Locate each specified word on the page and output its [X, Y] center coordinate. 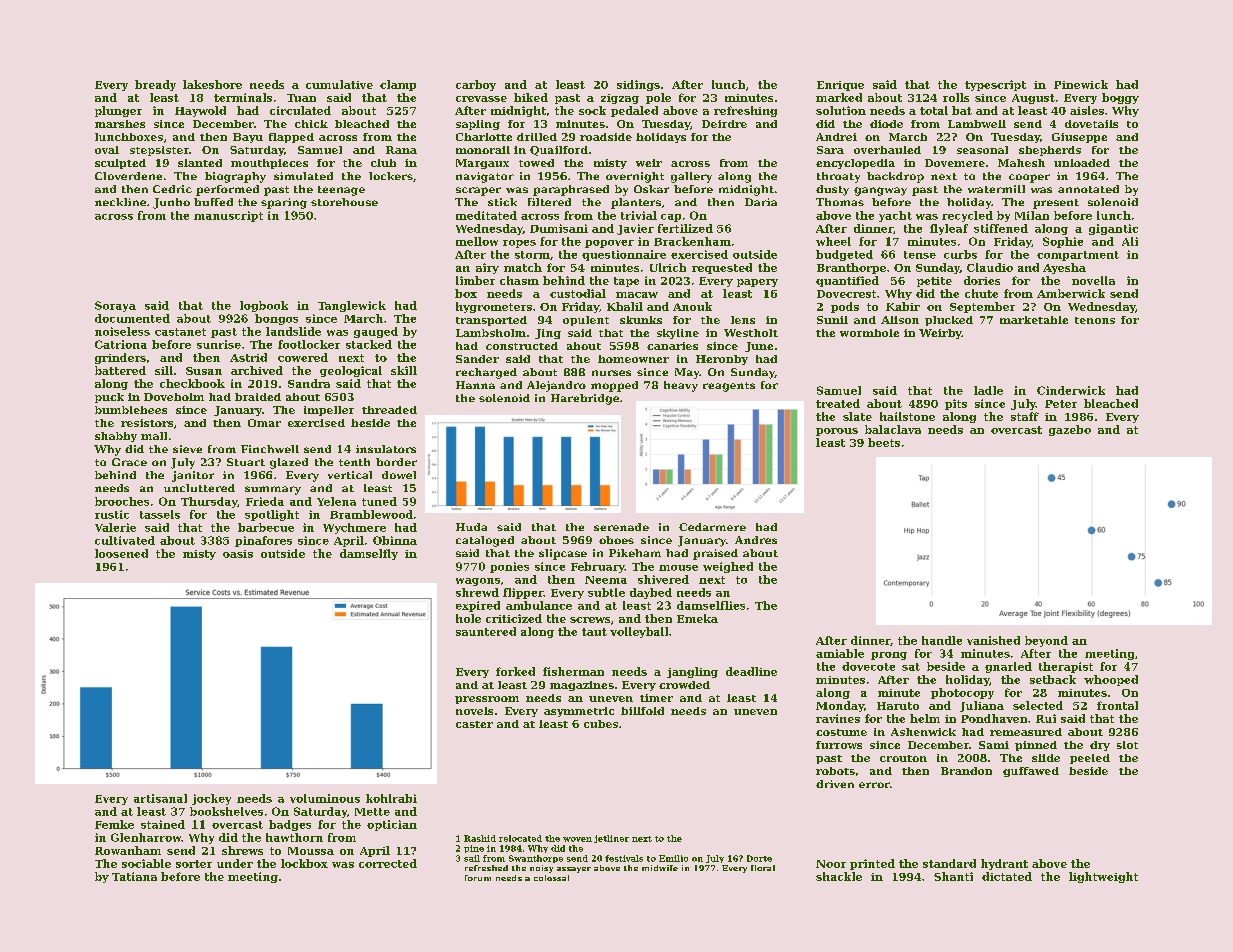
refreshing [745, 111]
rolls [956, 97]
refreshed [486, 868]
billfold [642, 711]
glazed [289, 463]
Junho [171, 203]
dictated [1007, 876]
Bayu [248, 138]
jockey [211, 799]
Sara [830, 150]
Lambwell [977, 124]
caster [474, 724]
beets [884, 442]
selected [1038, 705]
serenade [621, 527]
